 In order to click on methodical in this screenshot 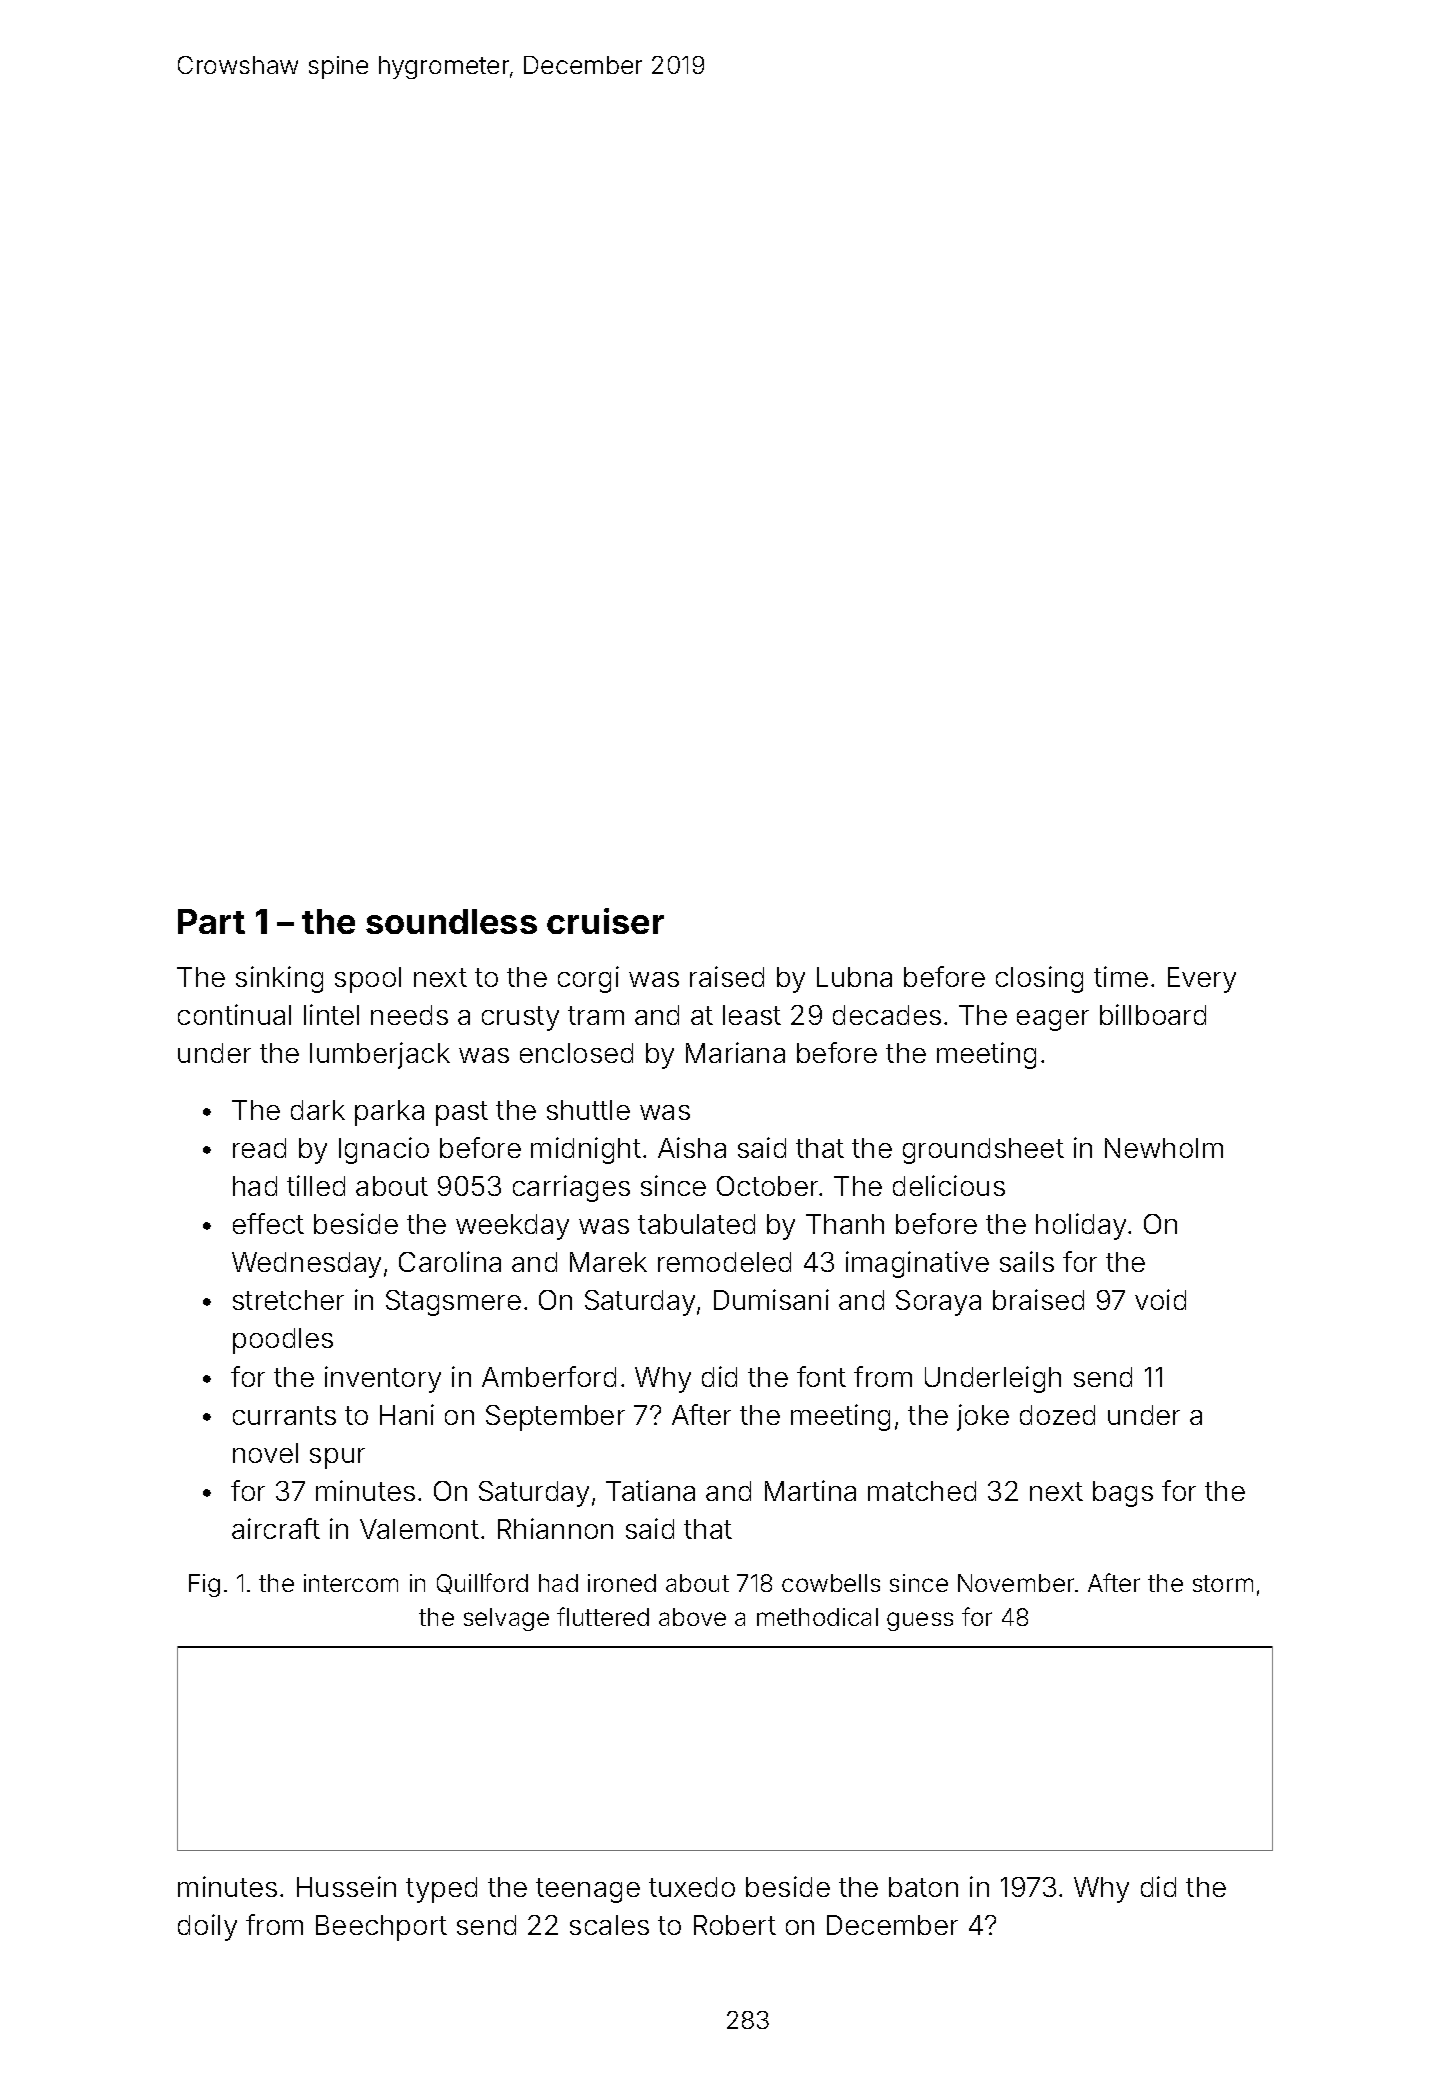, I will do `click(817, 1617)`.
